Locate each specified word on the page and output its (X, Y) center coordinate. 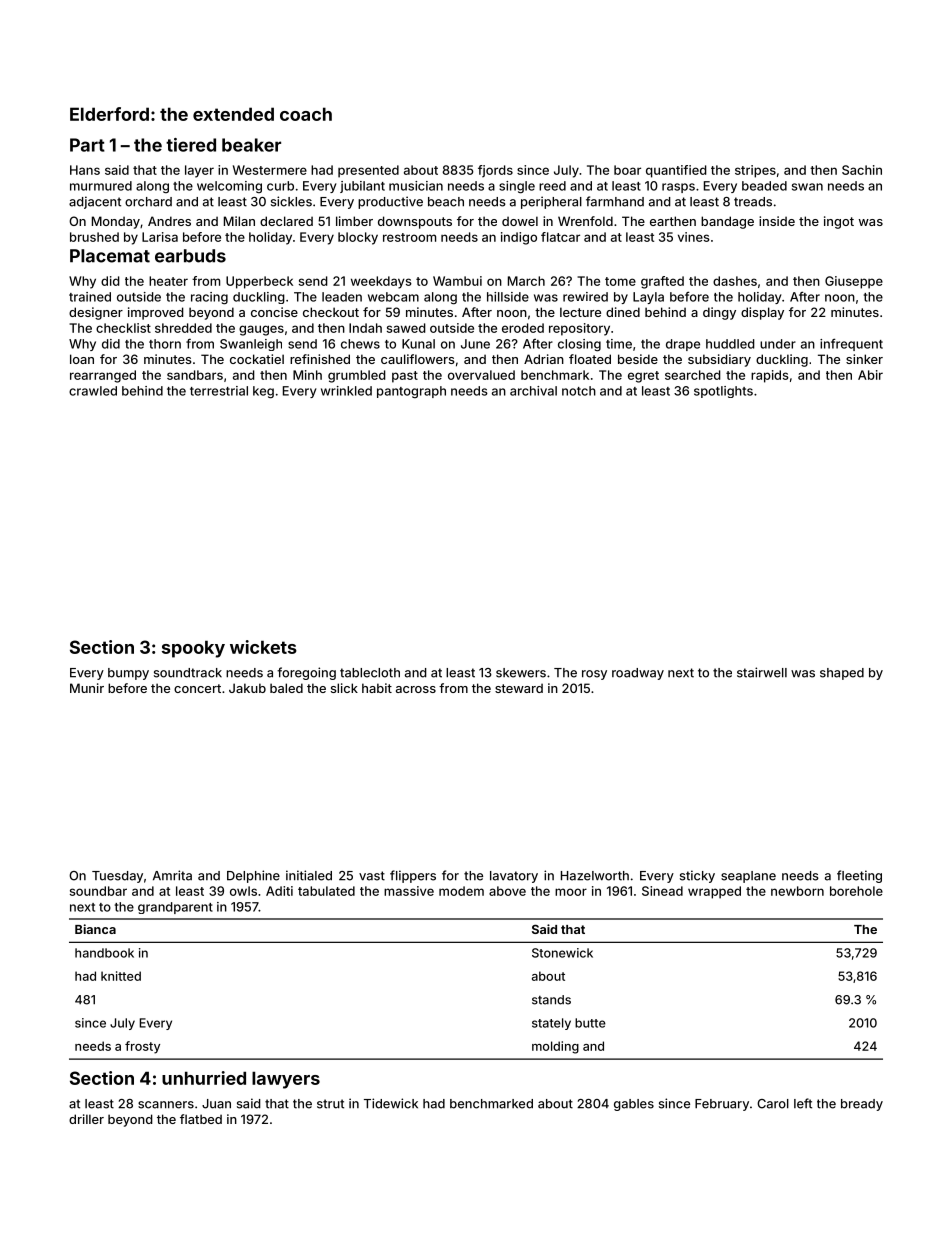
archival (533, 391)
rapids (770, 376)
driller (86, 1119)
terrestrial (219, 391)
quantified (676, 171)
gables (634, 1105)
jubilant (362, 187)
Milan (239, 221)
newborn (797, 891)
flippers (413, 876)
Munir (87, 688)
